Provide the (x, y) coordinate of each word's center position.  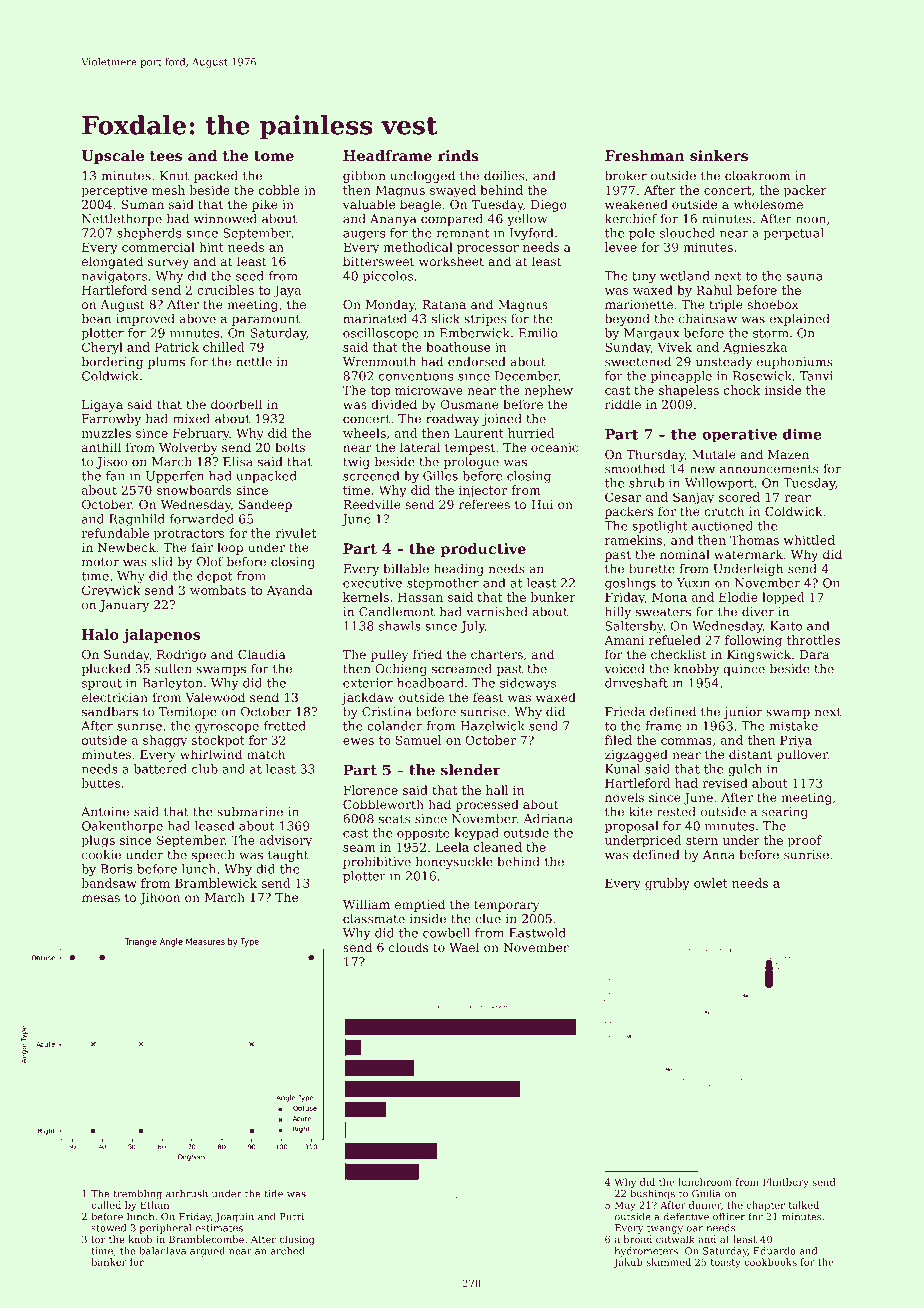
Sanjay (693, 498)
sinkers (719, 155)
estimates (219, 1228)
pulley (389, 655)
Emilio (538, 333)
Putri (292, 1217)
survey (168, 264)
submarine (250, 812)
